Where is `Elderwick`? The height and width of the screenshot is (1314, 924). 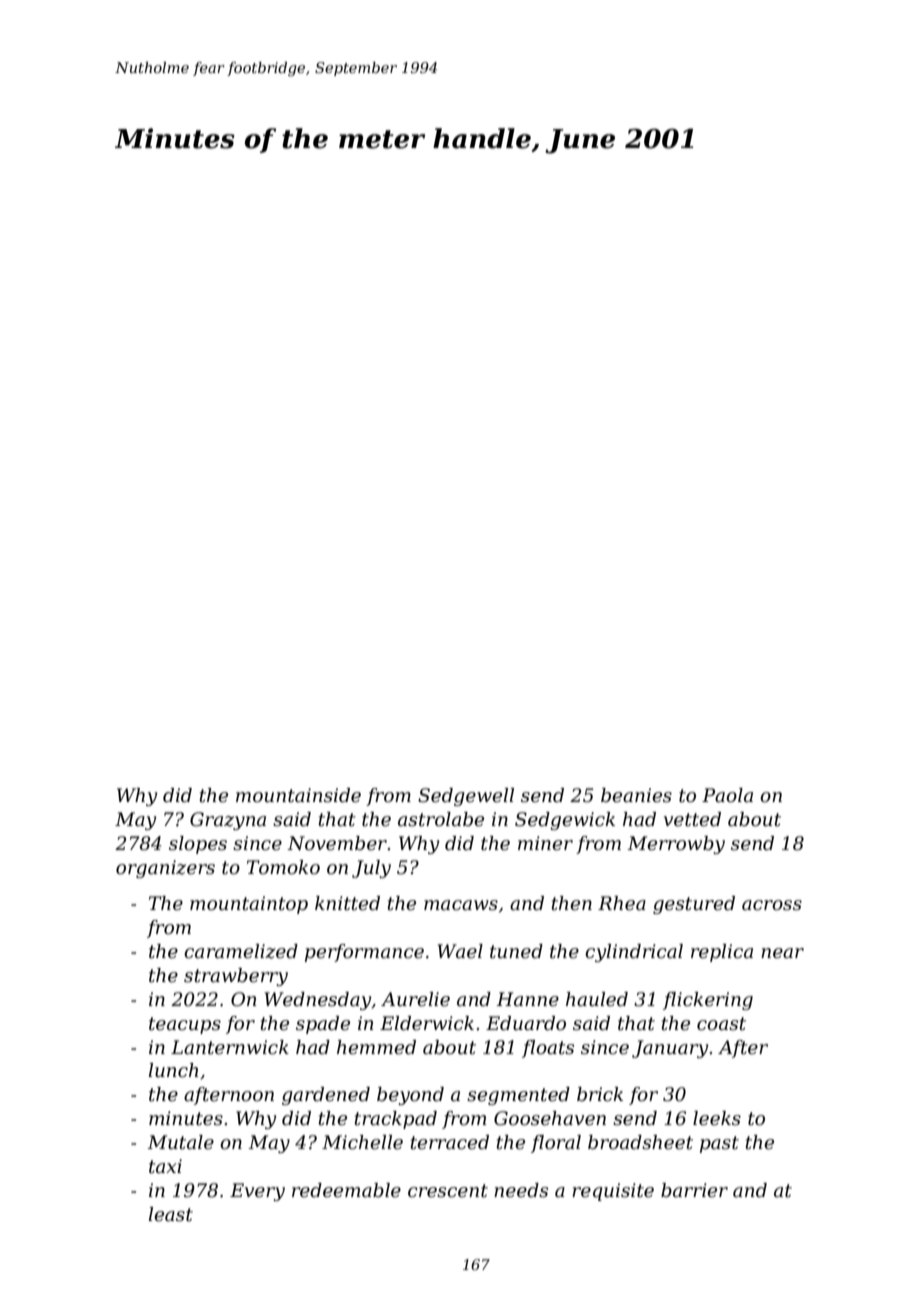
Elderwick is located at coordinates (427, 1023).
